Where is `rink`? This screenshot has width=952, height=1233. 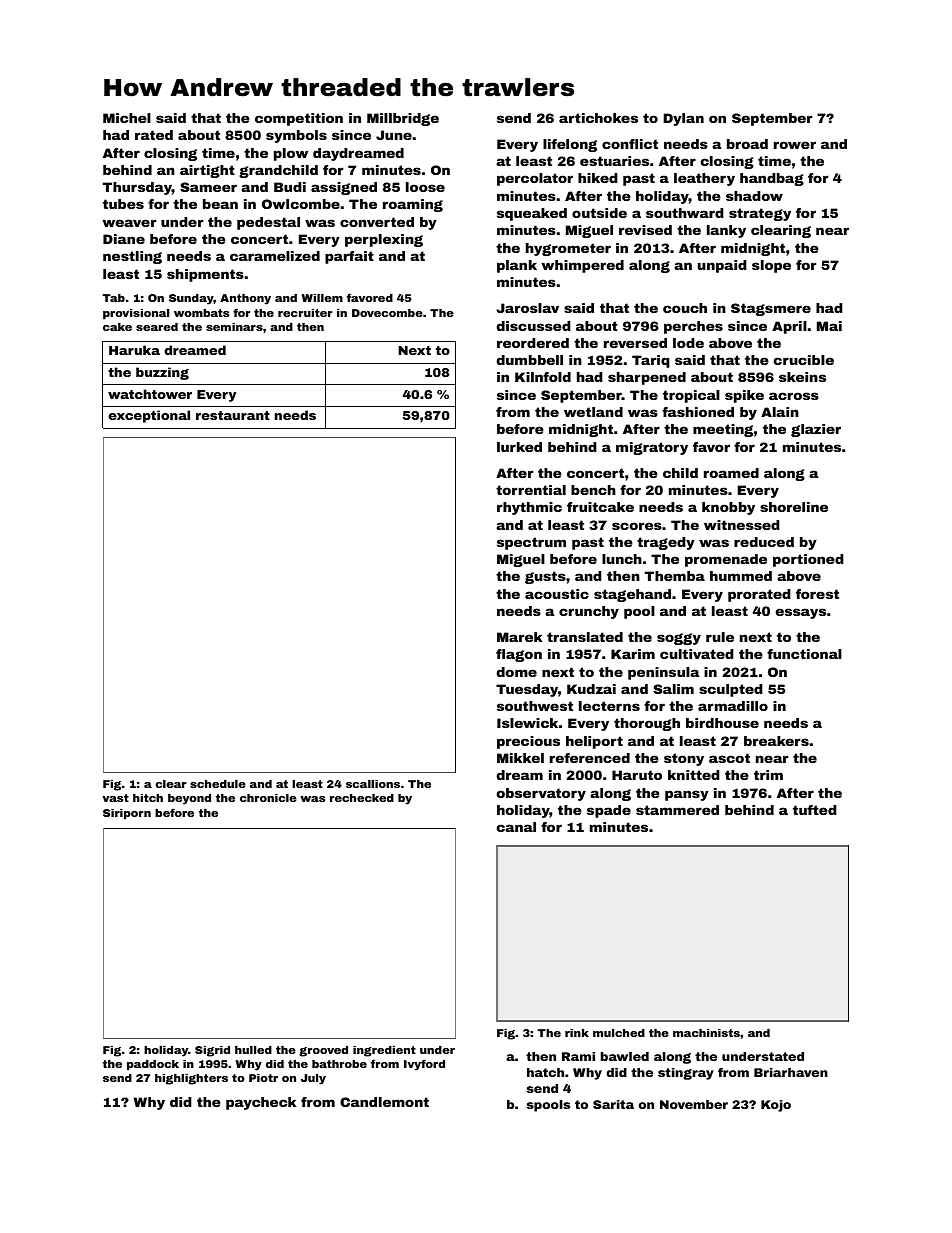
rink is located at coordinates (577, 1033).
